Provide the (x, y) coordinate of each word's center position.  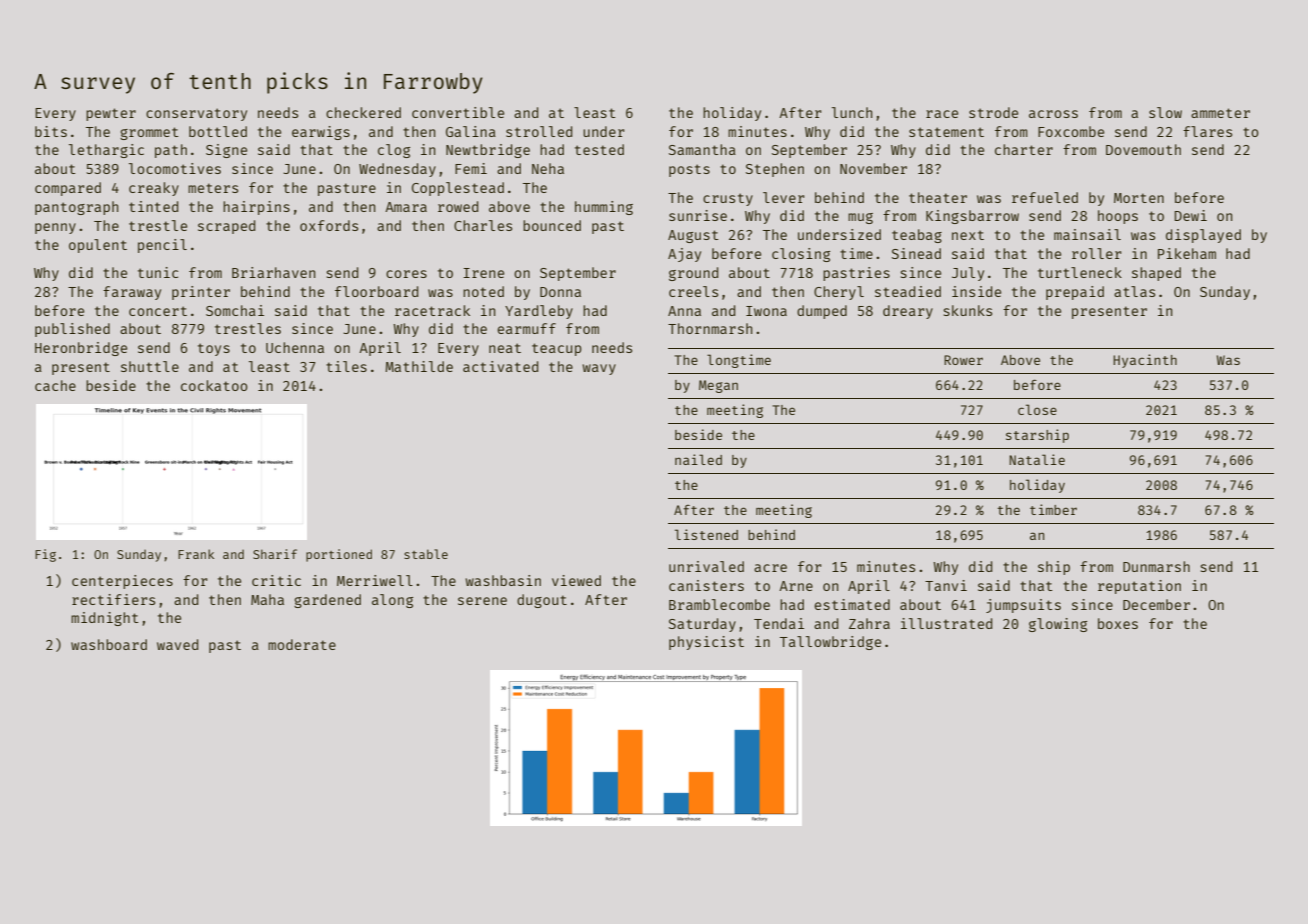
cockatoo (214, 385)
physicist (706, 643)
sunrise (698, 215)
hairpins (256, 208)
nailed (698, 459)
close (1037, 409)
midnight (105, 619)
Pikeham (1187, 253)
